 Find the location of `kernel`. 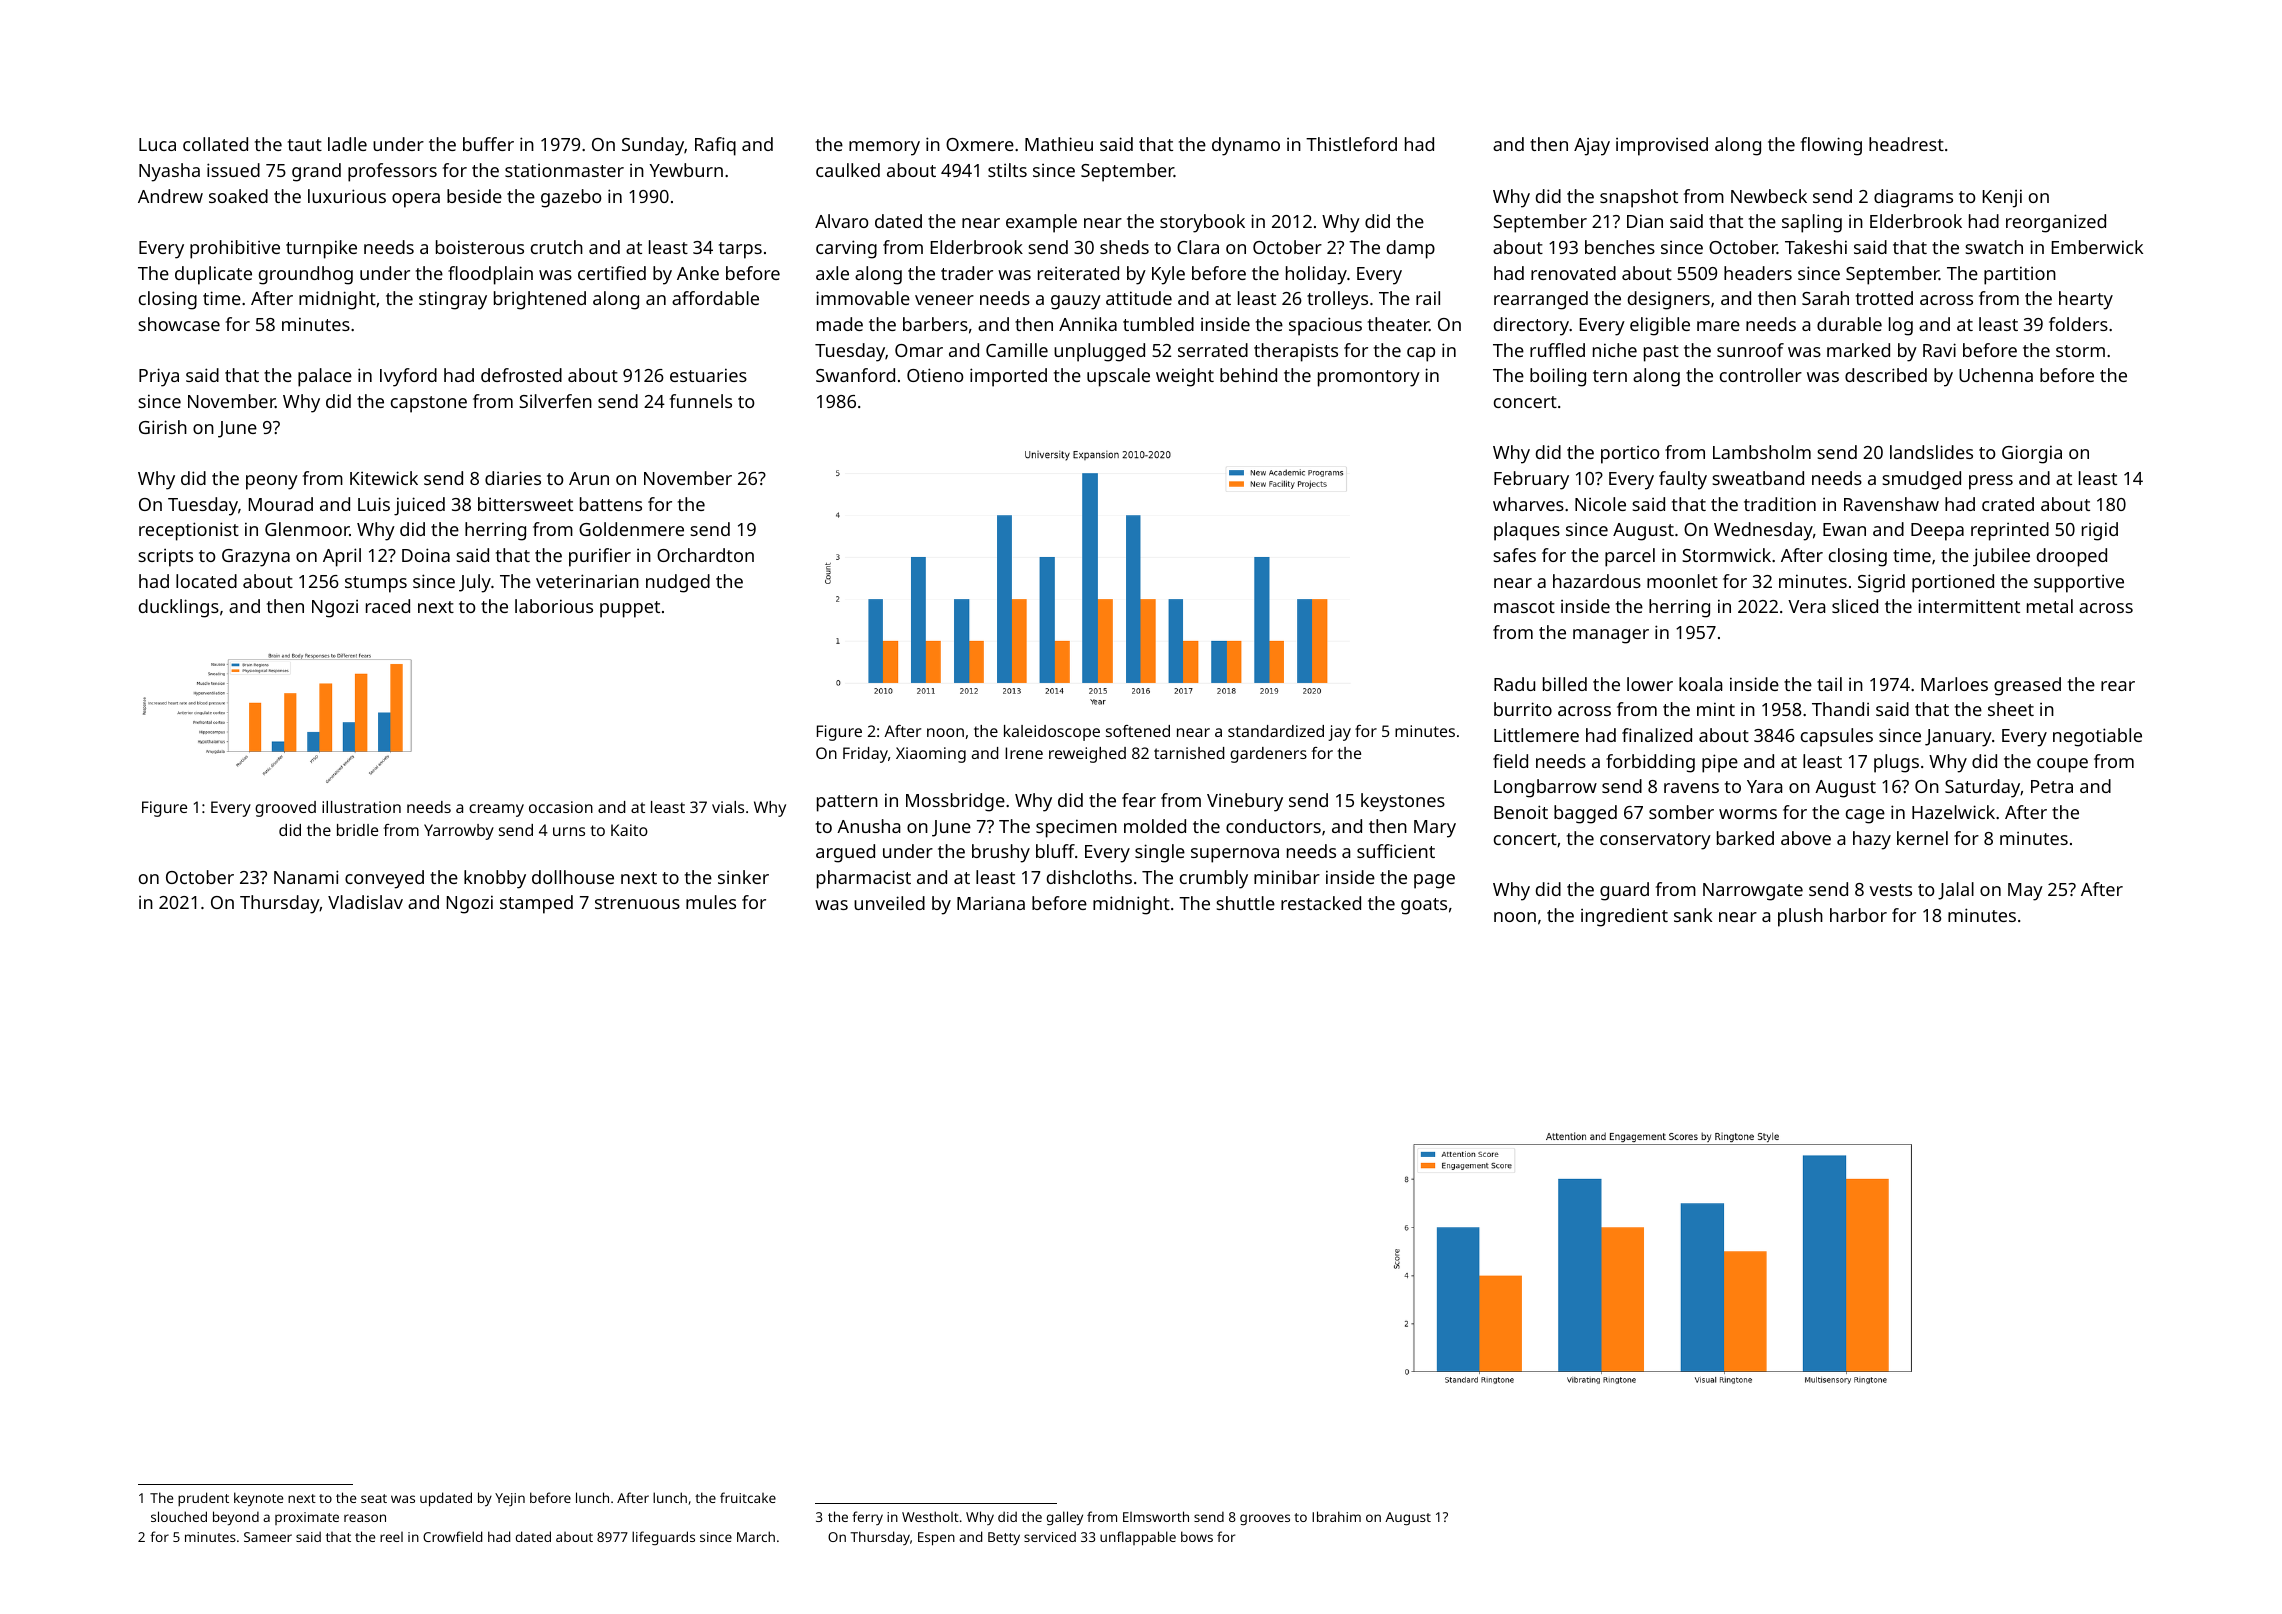

kernel is located at coordinates (1922, 838).
